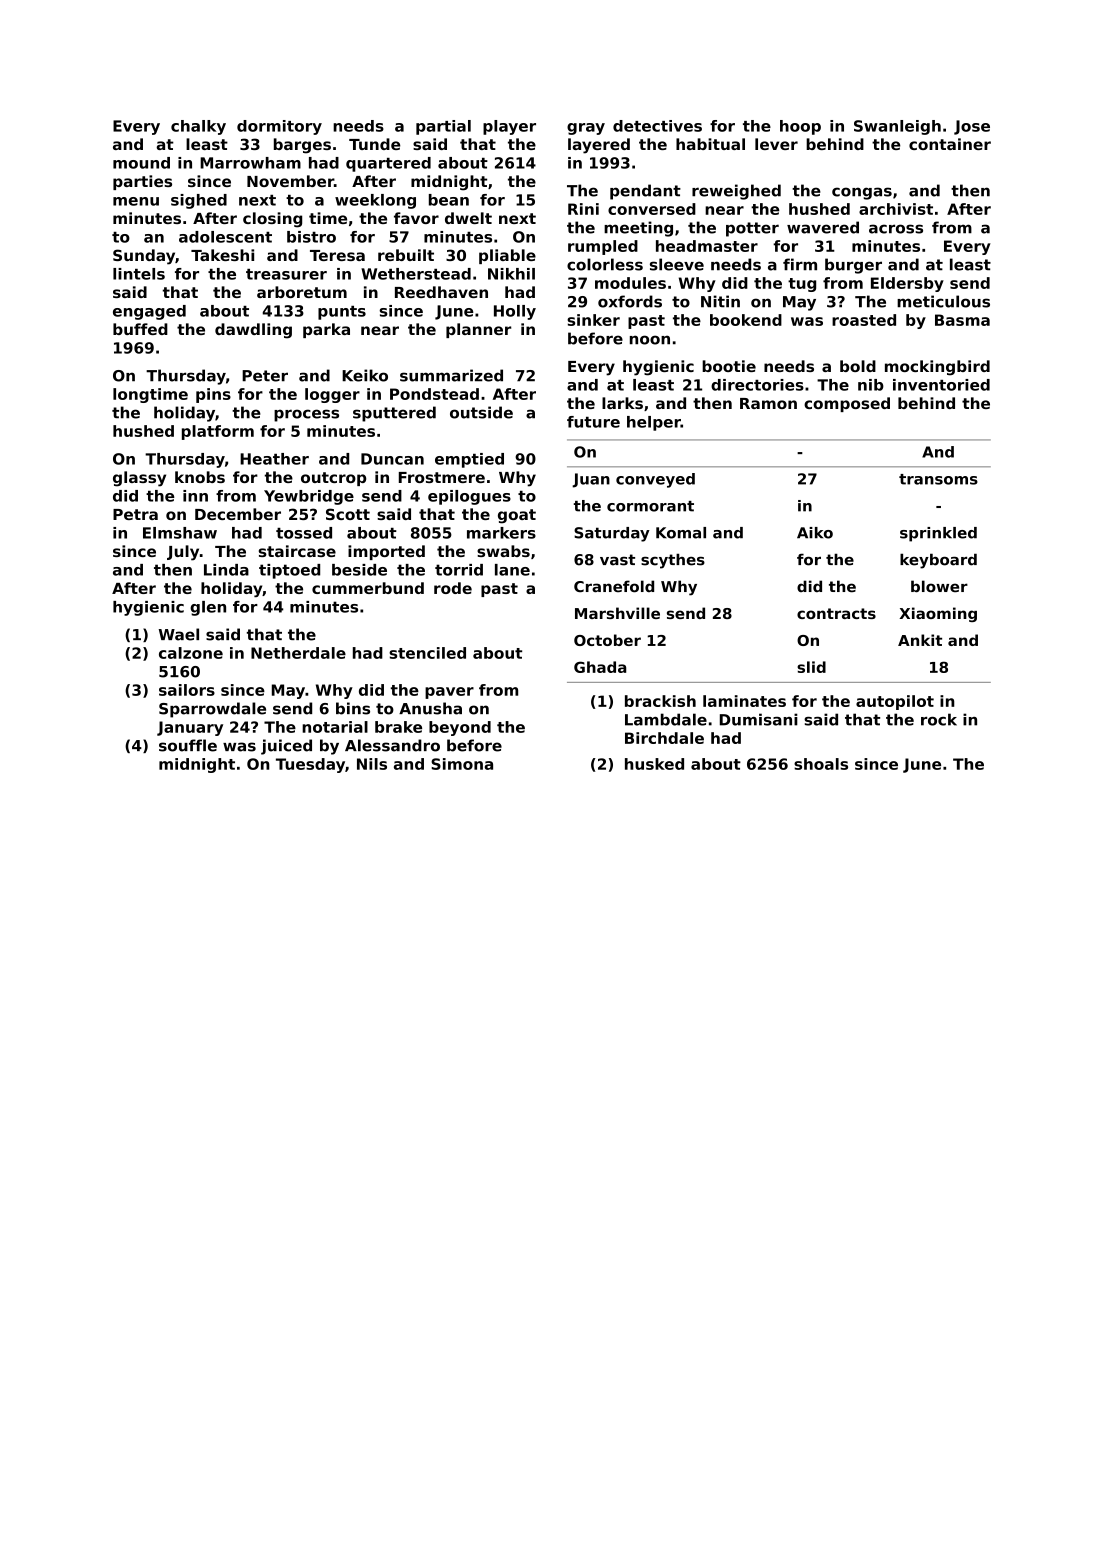 The height and width of the document is (1560, 1103). I want to click on Swanleigh, so click(897, 127).
